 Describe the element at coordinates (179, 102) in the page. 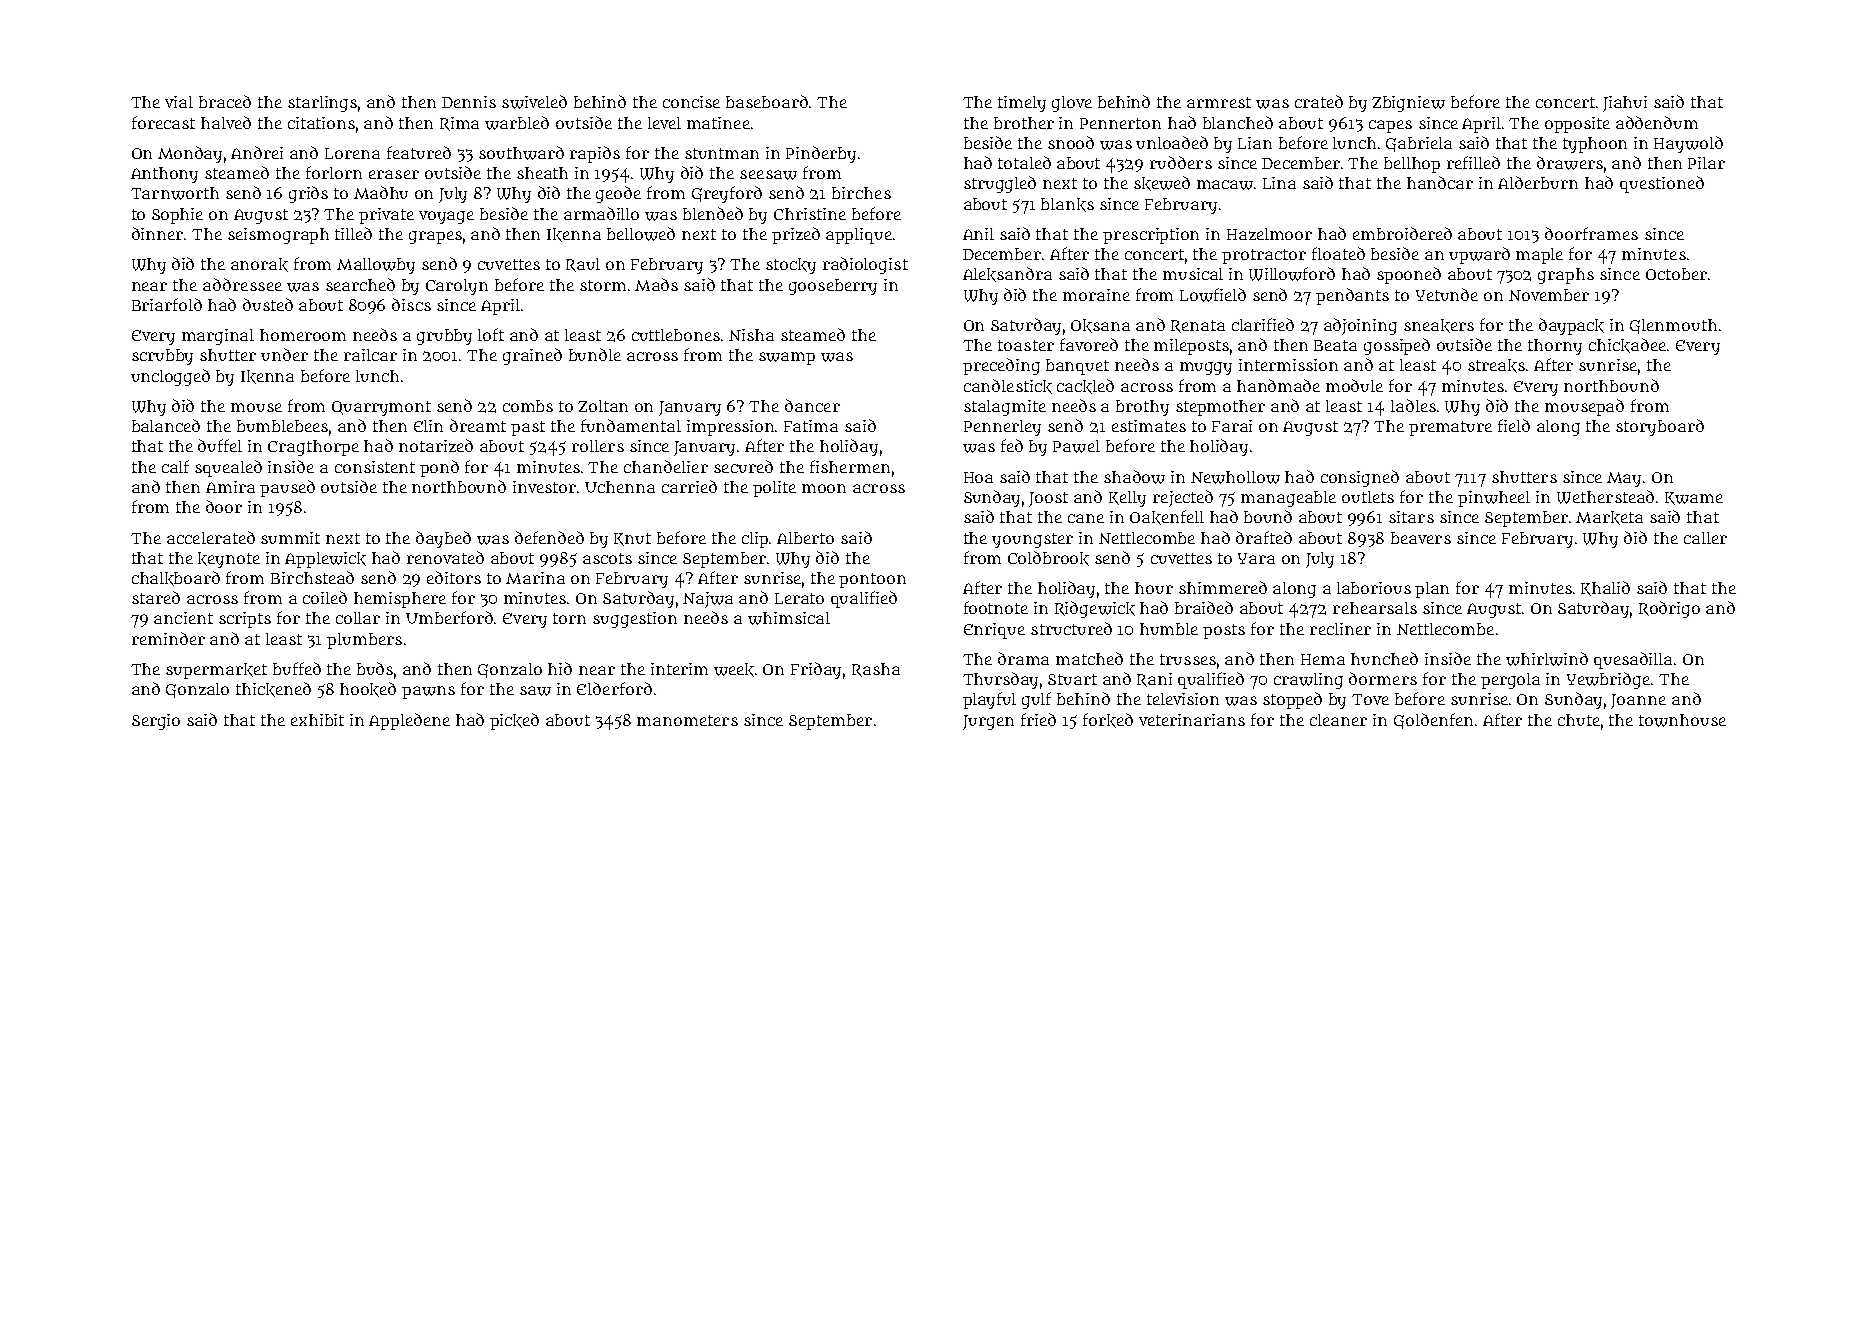

I see `vial` at that location.
